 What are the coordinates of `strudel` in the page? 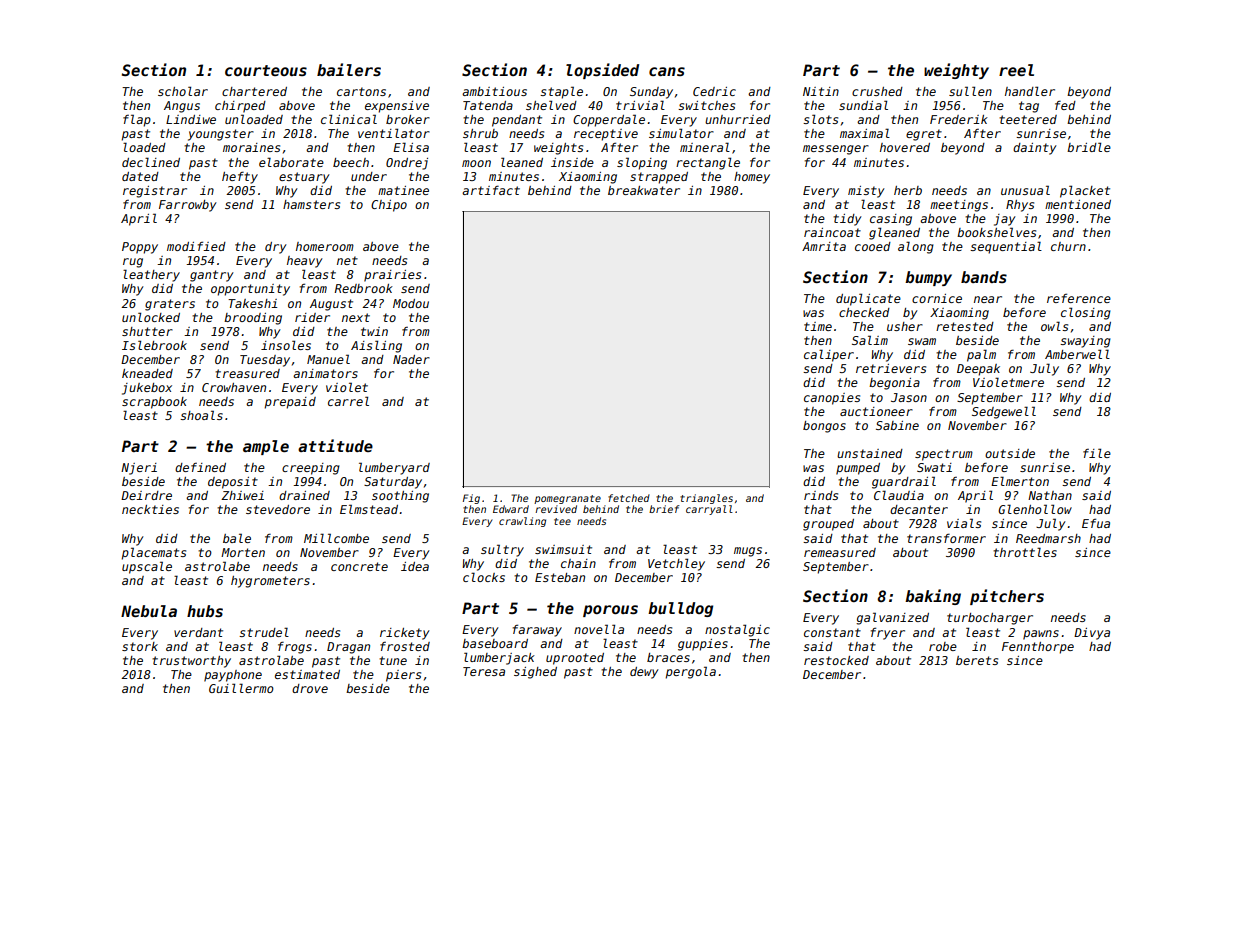 It's located at (264, 632).
